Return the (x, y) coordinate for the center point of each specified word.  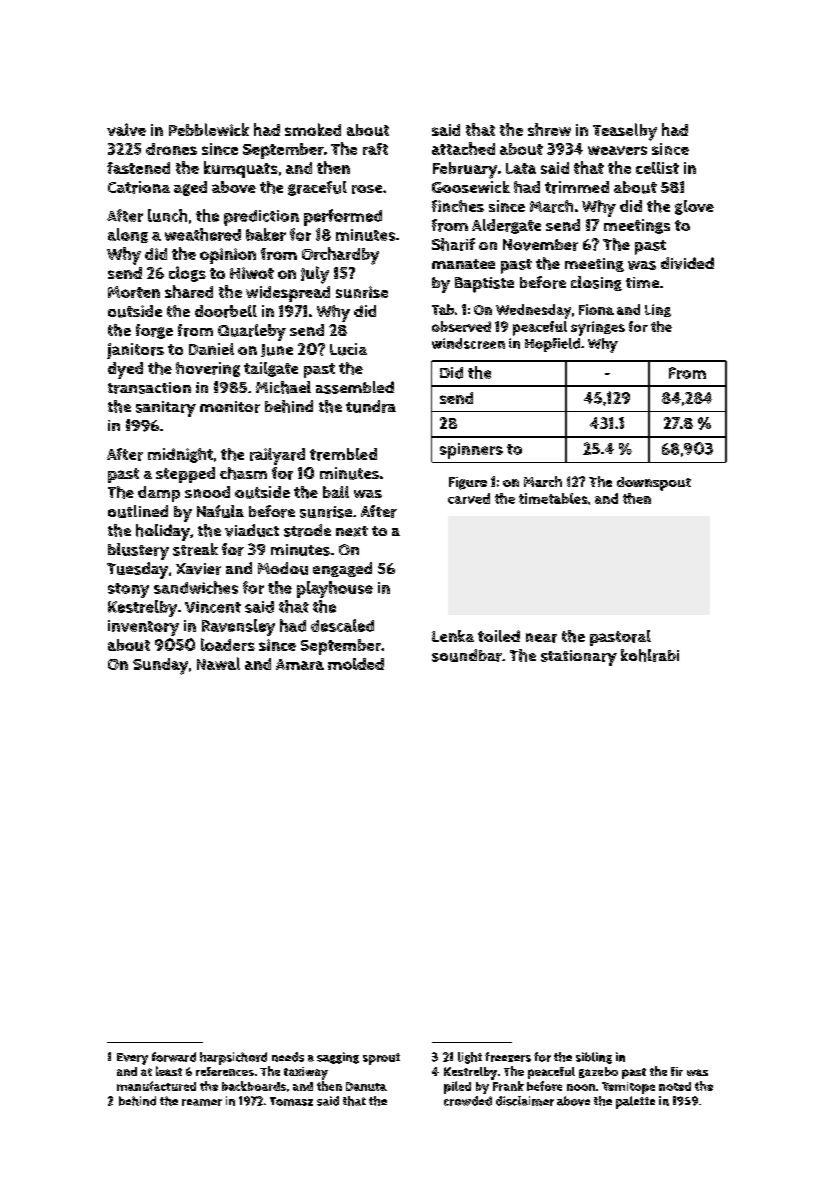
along (128, 235)
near (541, 638)
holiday (163, 532)
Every (132, 1059)
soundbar (467, 655)
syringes (598, 328)
